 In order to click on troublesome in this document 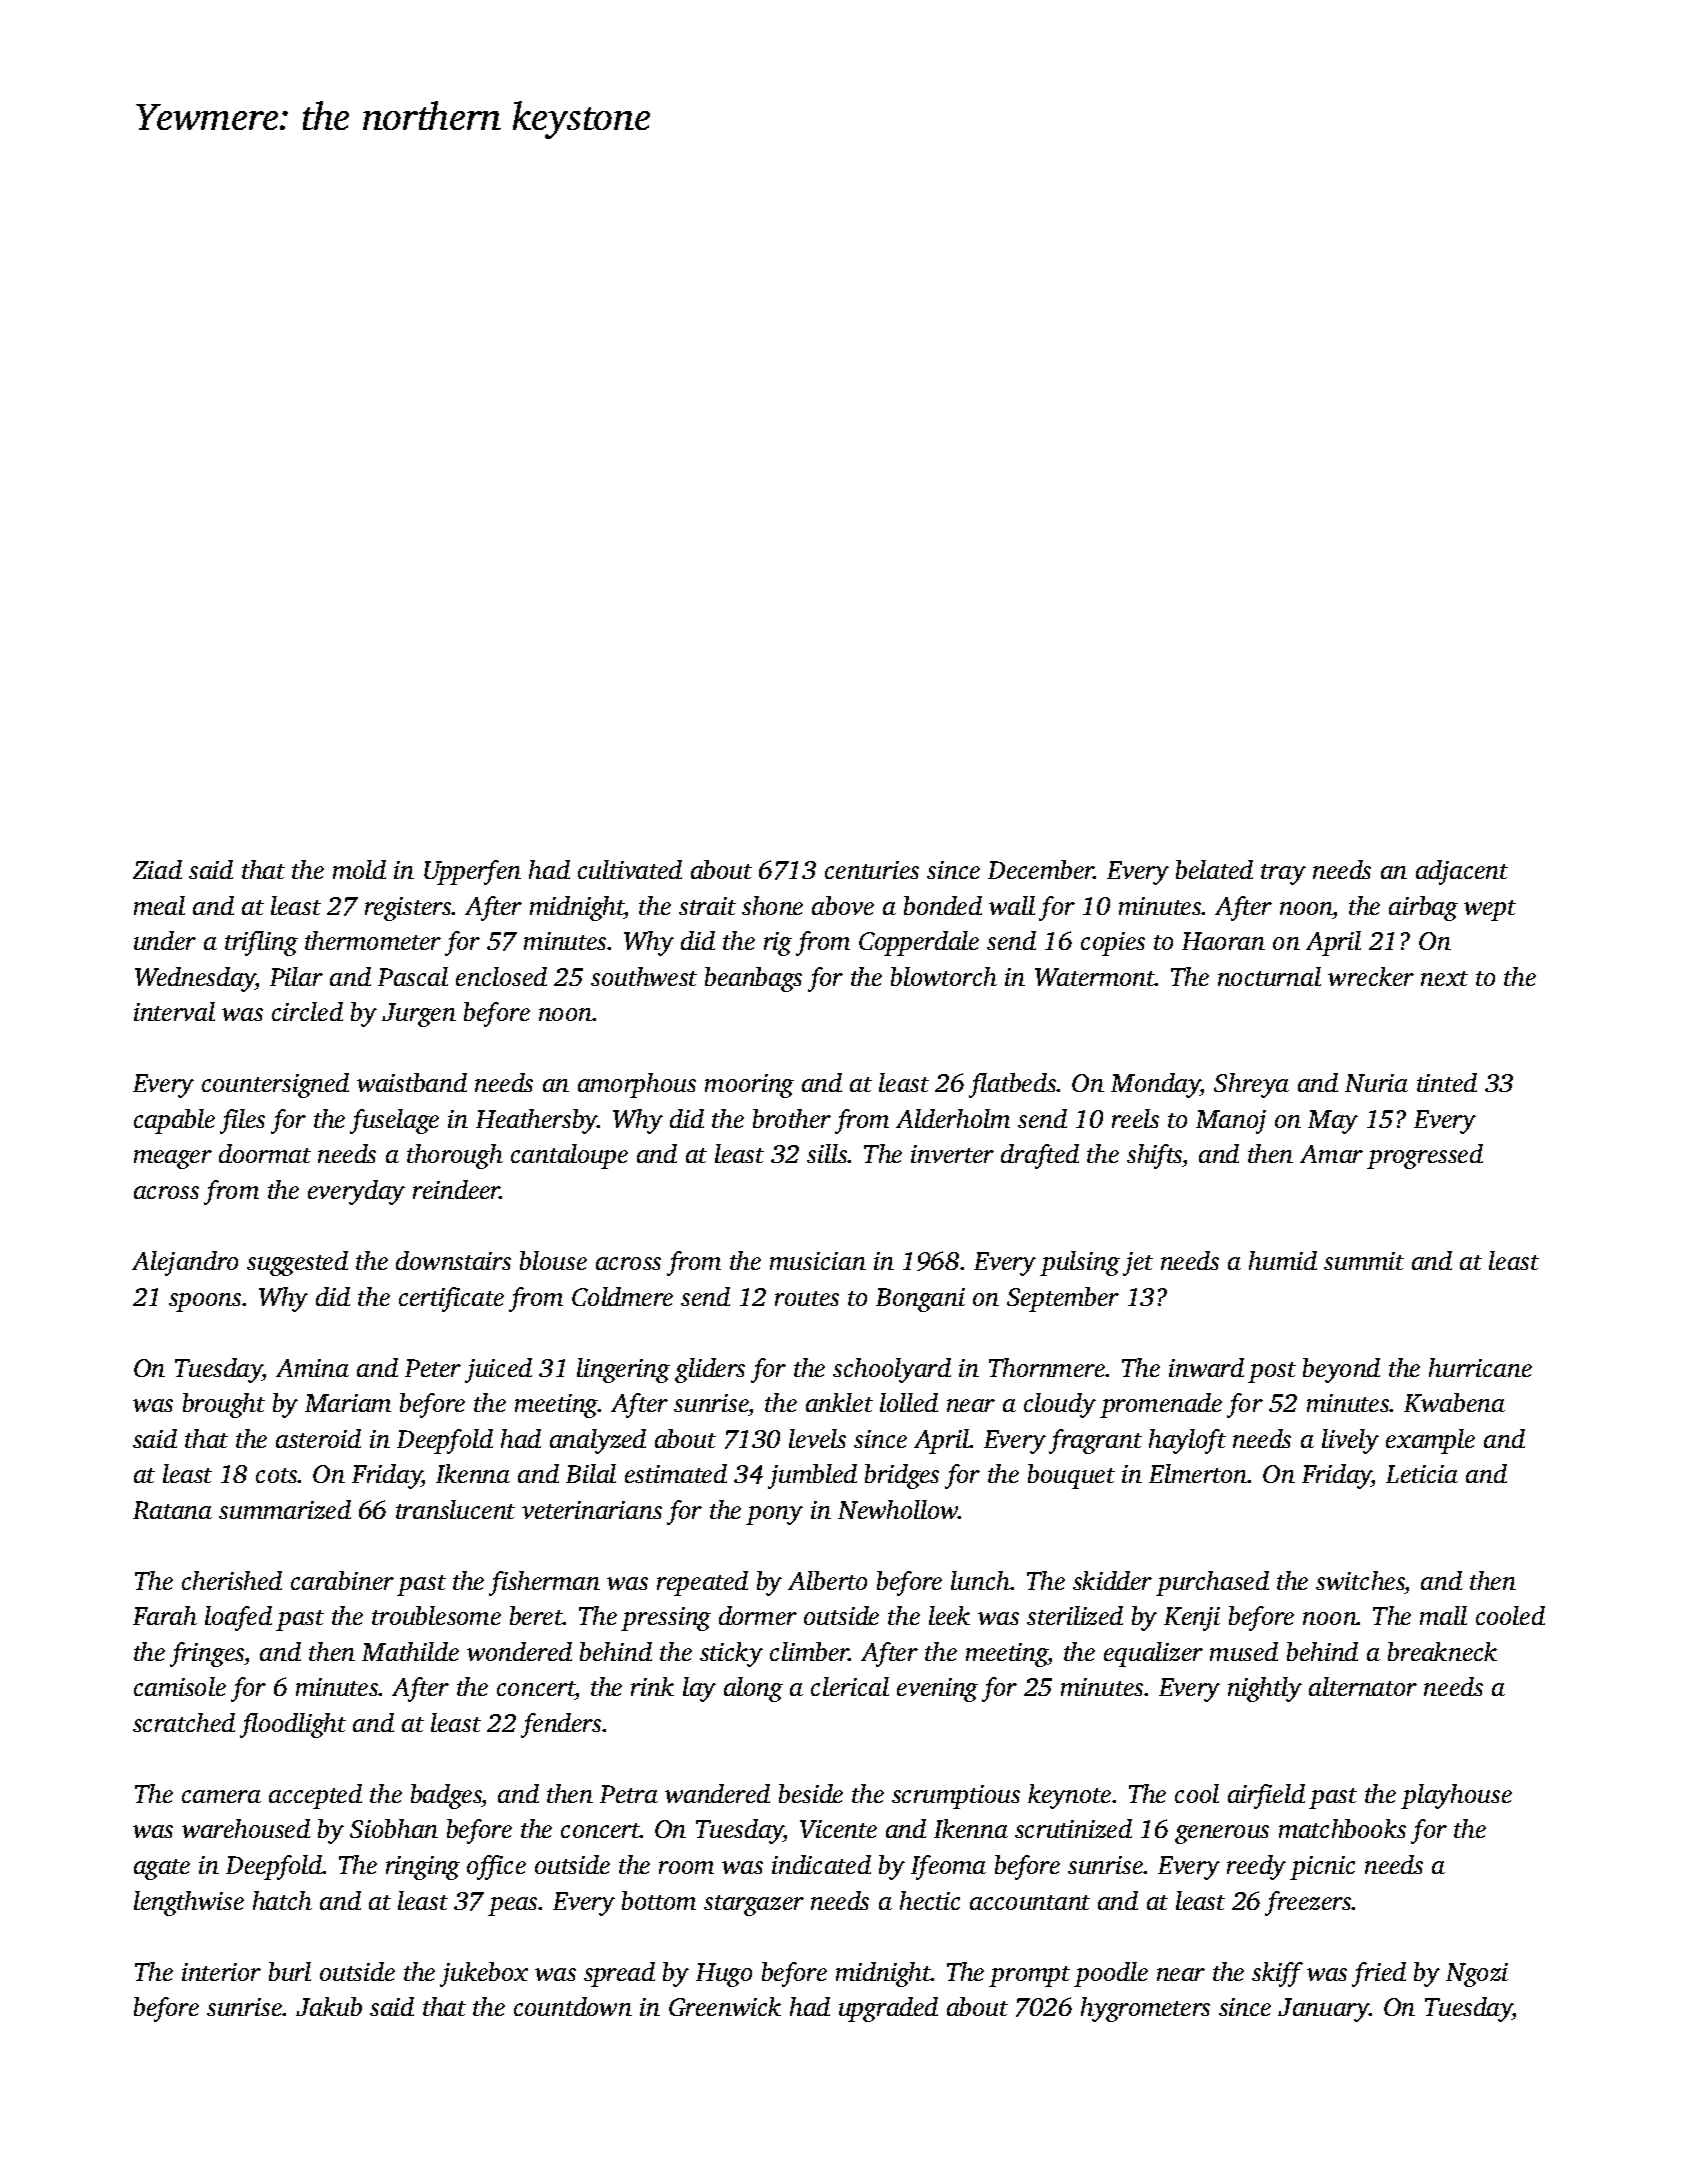, I will do `click(436, 1615)`.
